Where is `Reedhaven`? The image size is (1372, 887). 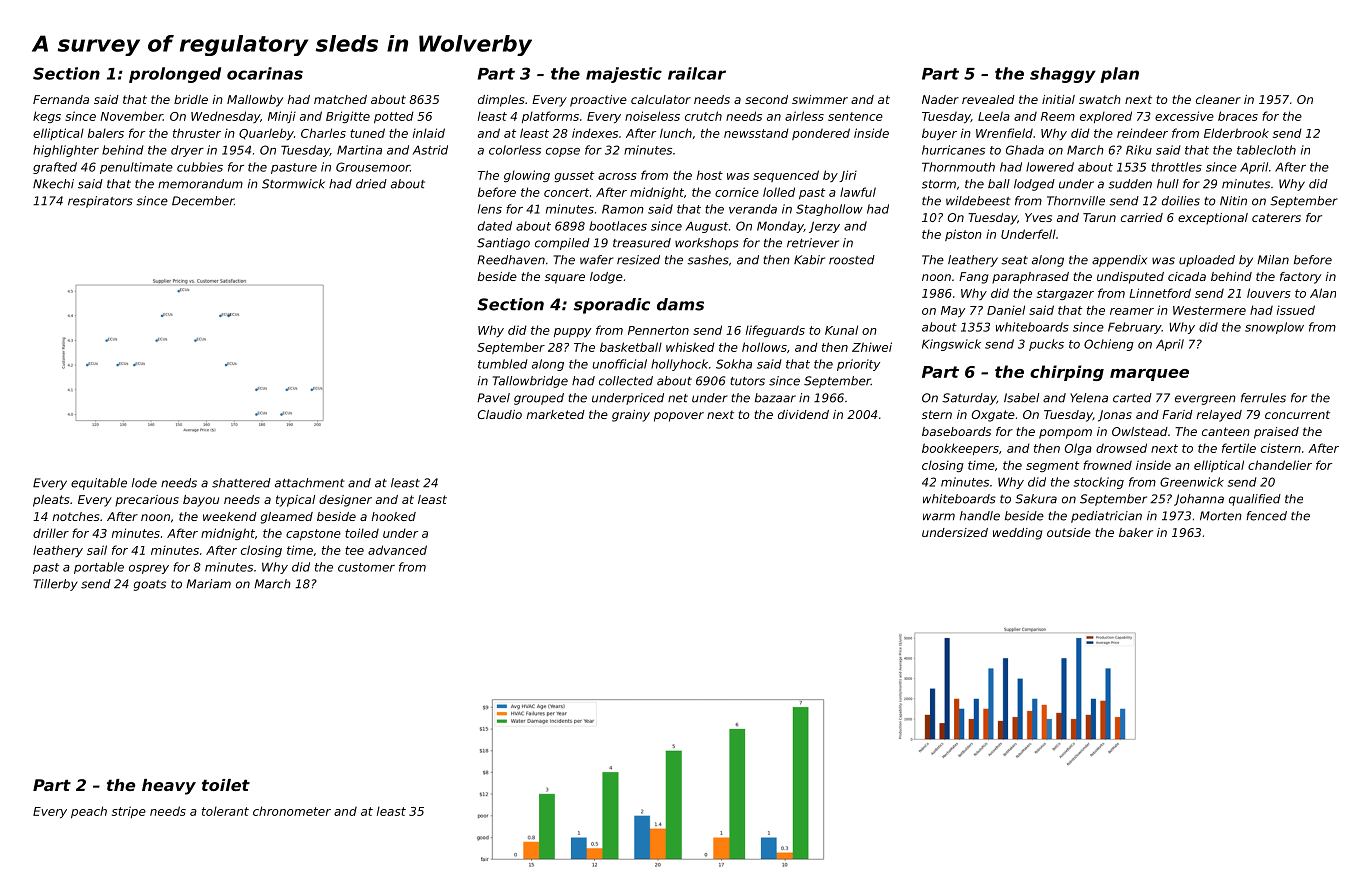 Reedhaven is located at coordinates (511, 260).
